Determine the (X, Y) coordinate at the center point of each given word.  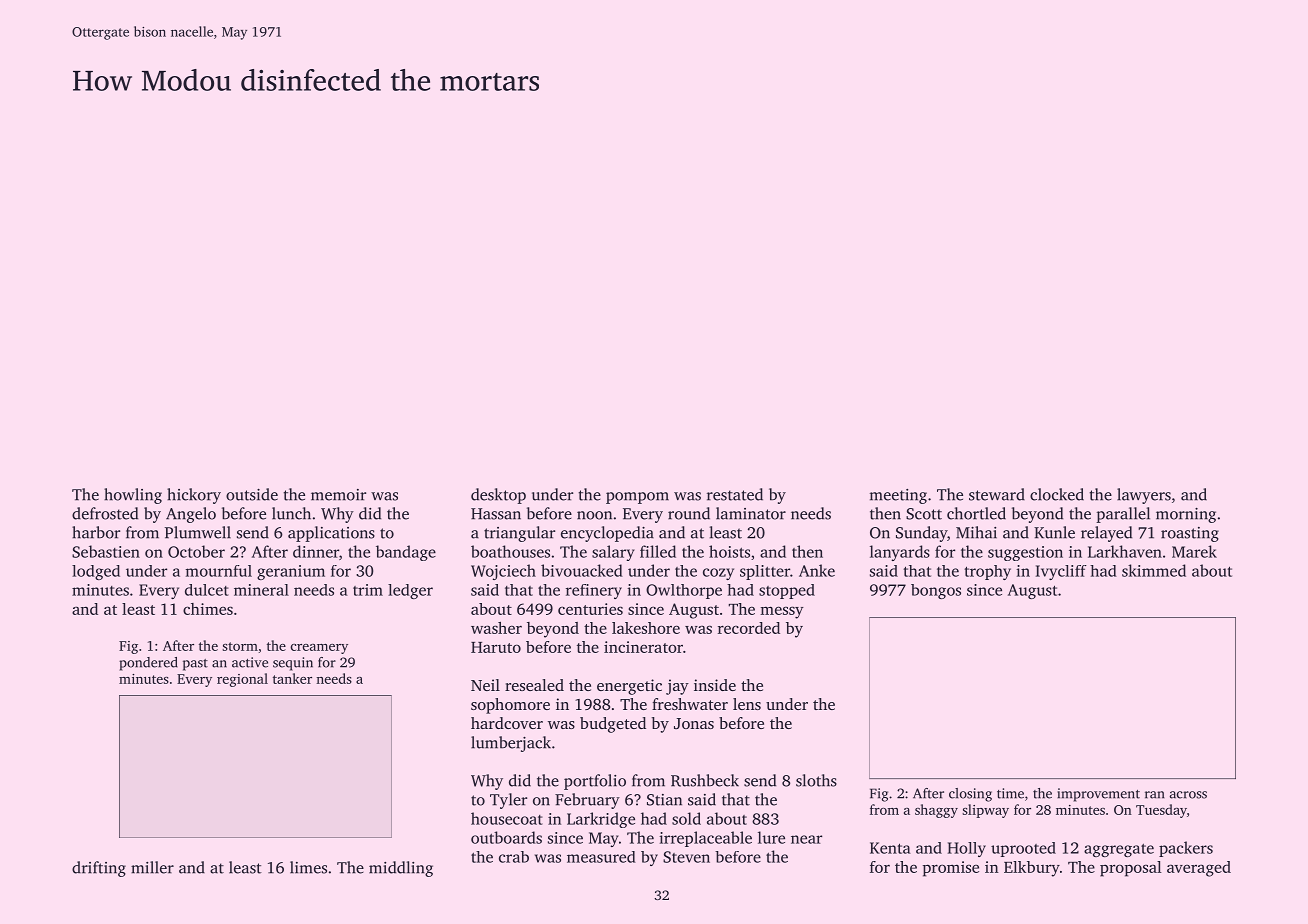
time (1010, 793)
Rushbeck (705, 780)
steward (997, 494)
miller (152, 867)
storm (240, 646)
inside (715, 685)
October (196, 551)
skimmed (1154, 570)
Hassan (496, 514)
